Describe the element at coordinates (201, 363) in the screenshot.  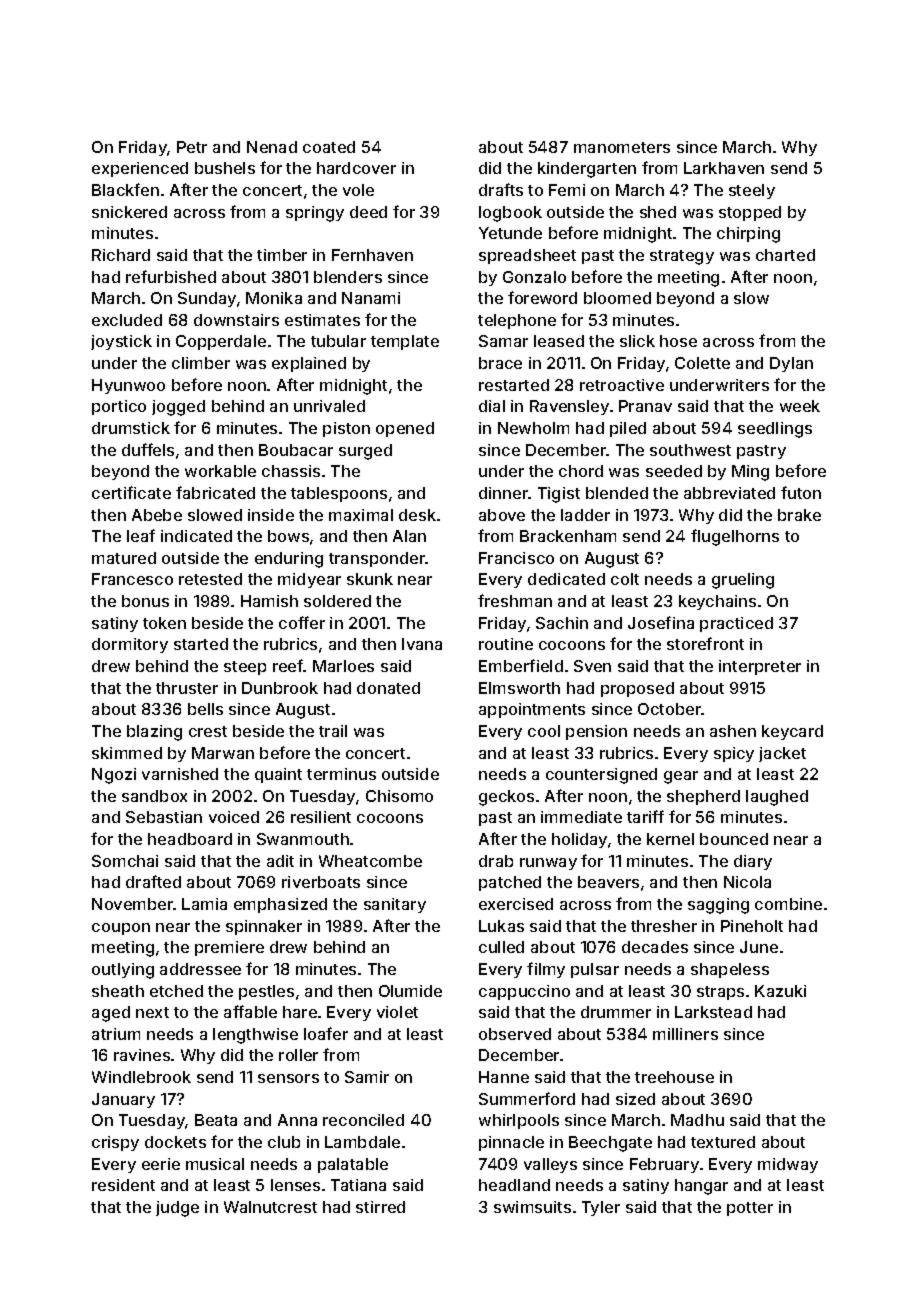
I see `climber` at that location.
